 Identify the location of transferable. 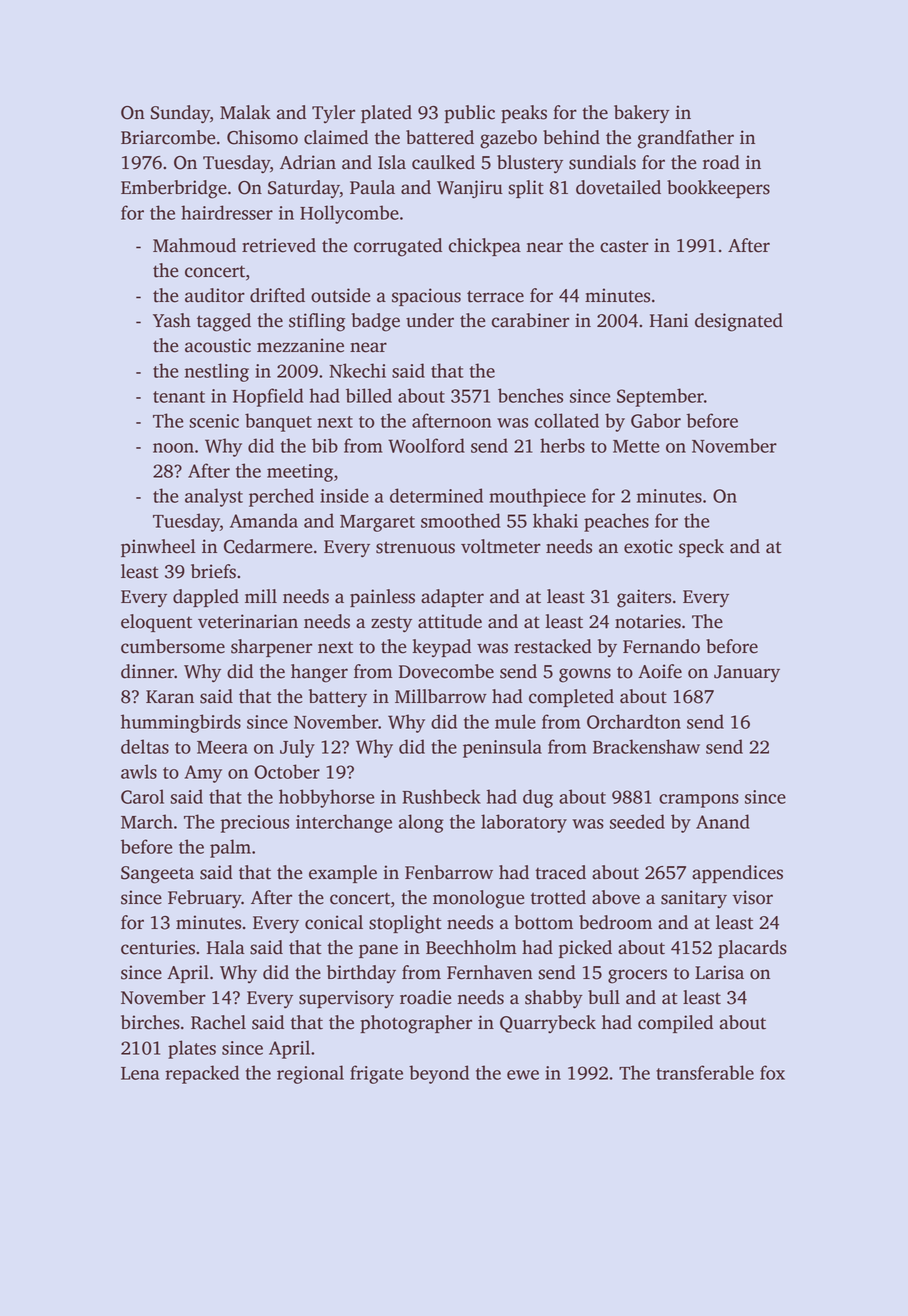
(705, 1072).
